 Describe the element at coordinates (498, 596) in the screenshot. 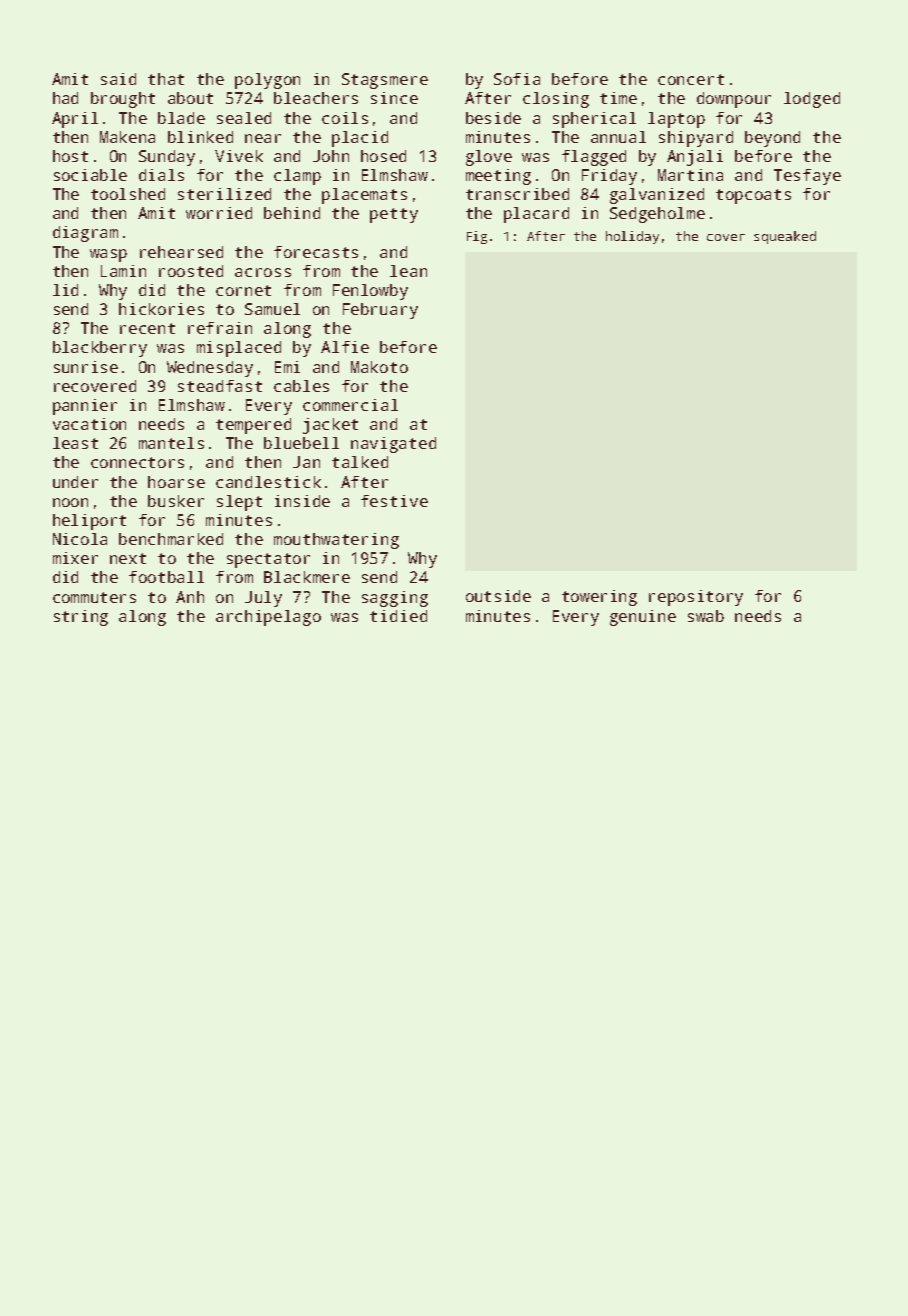

I see `outside` at that location.
